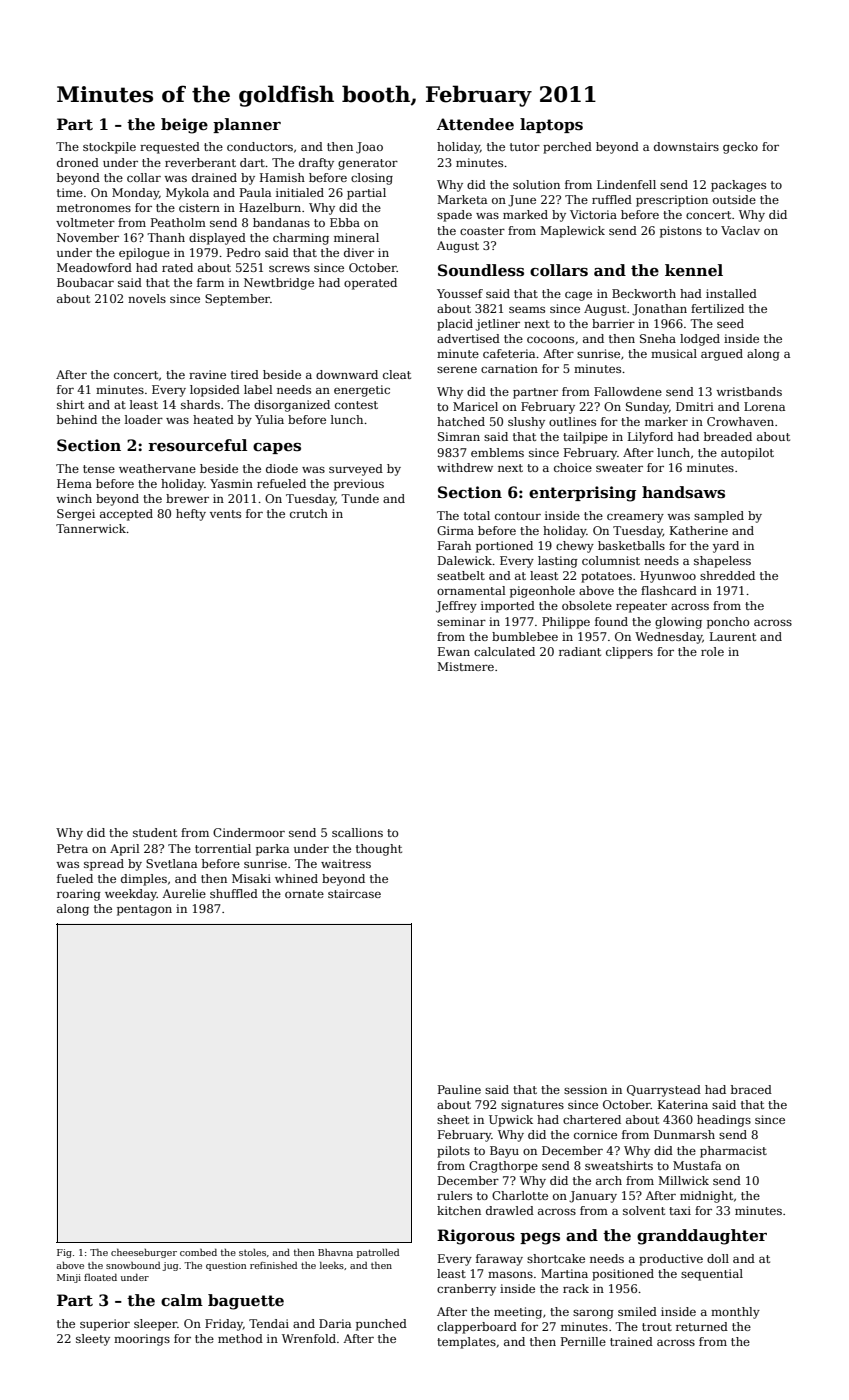 Image resolution: width=849 pixels, height=1400 pixels. Describe the element at coordinates (681, 232) in the page. I see `pistons` at that location.
